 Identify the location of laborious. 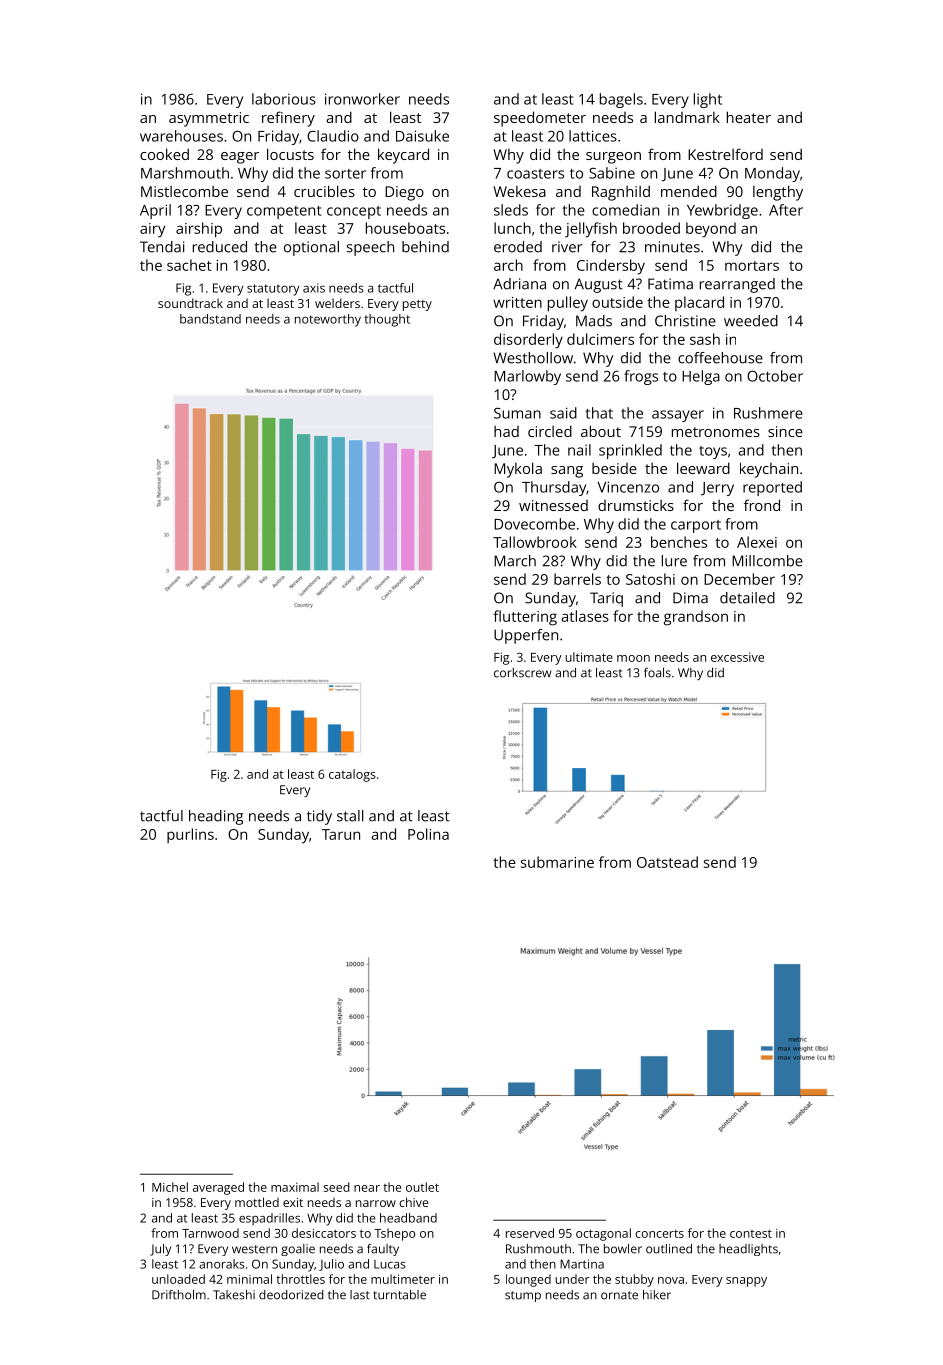
(284, 99).
